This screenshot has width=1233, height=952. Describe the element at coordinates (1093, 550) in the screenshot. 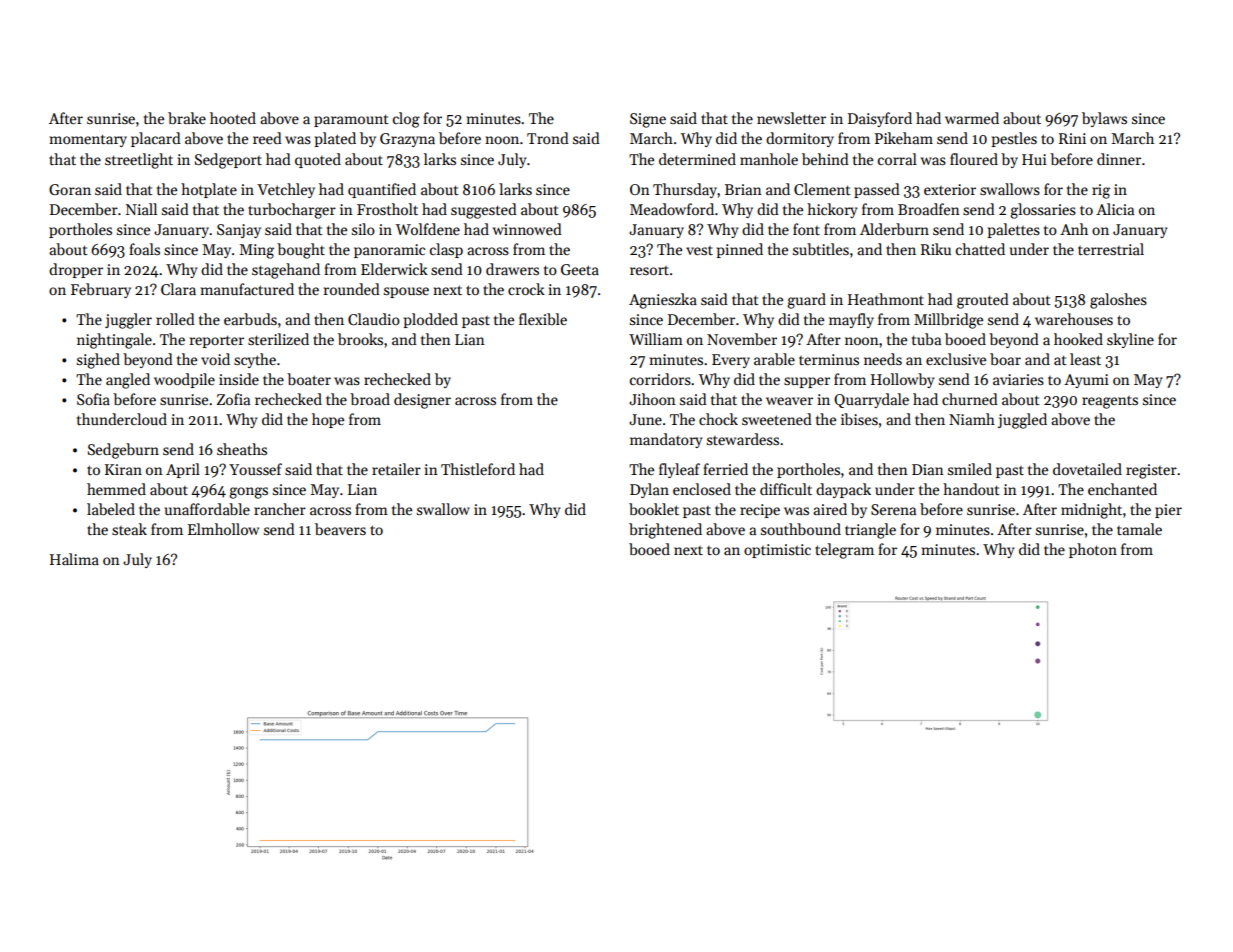

I see `photon` at that location.
